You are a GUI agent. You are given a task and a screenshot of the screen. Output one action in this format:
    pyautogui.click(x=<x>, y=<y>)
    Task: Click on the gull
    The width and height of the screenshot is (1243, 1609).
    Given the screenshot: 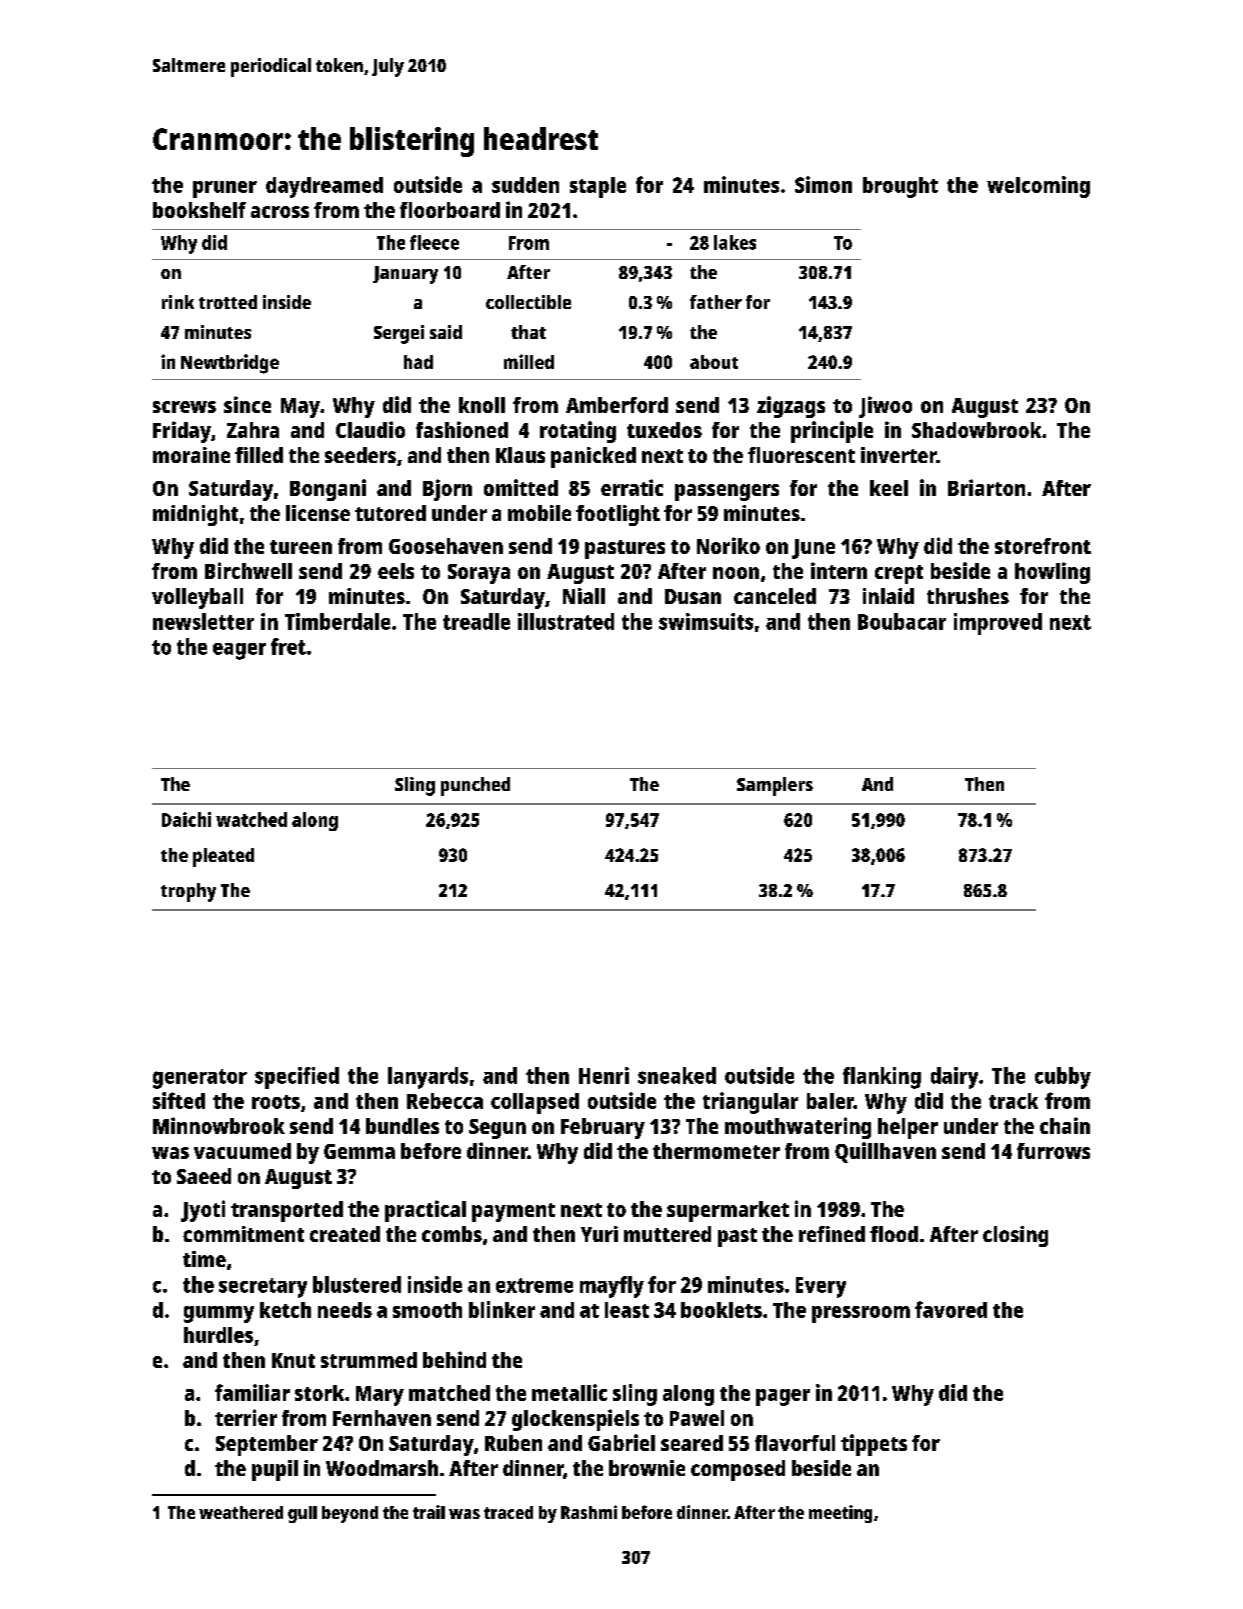 What is the action you would take?
    pyautogui.click(x=302, y=1514)
